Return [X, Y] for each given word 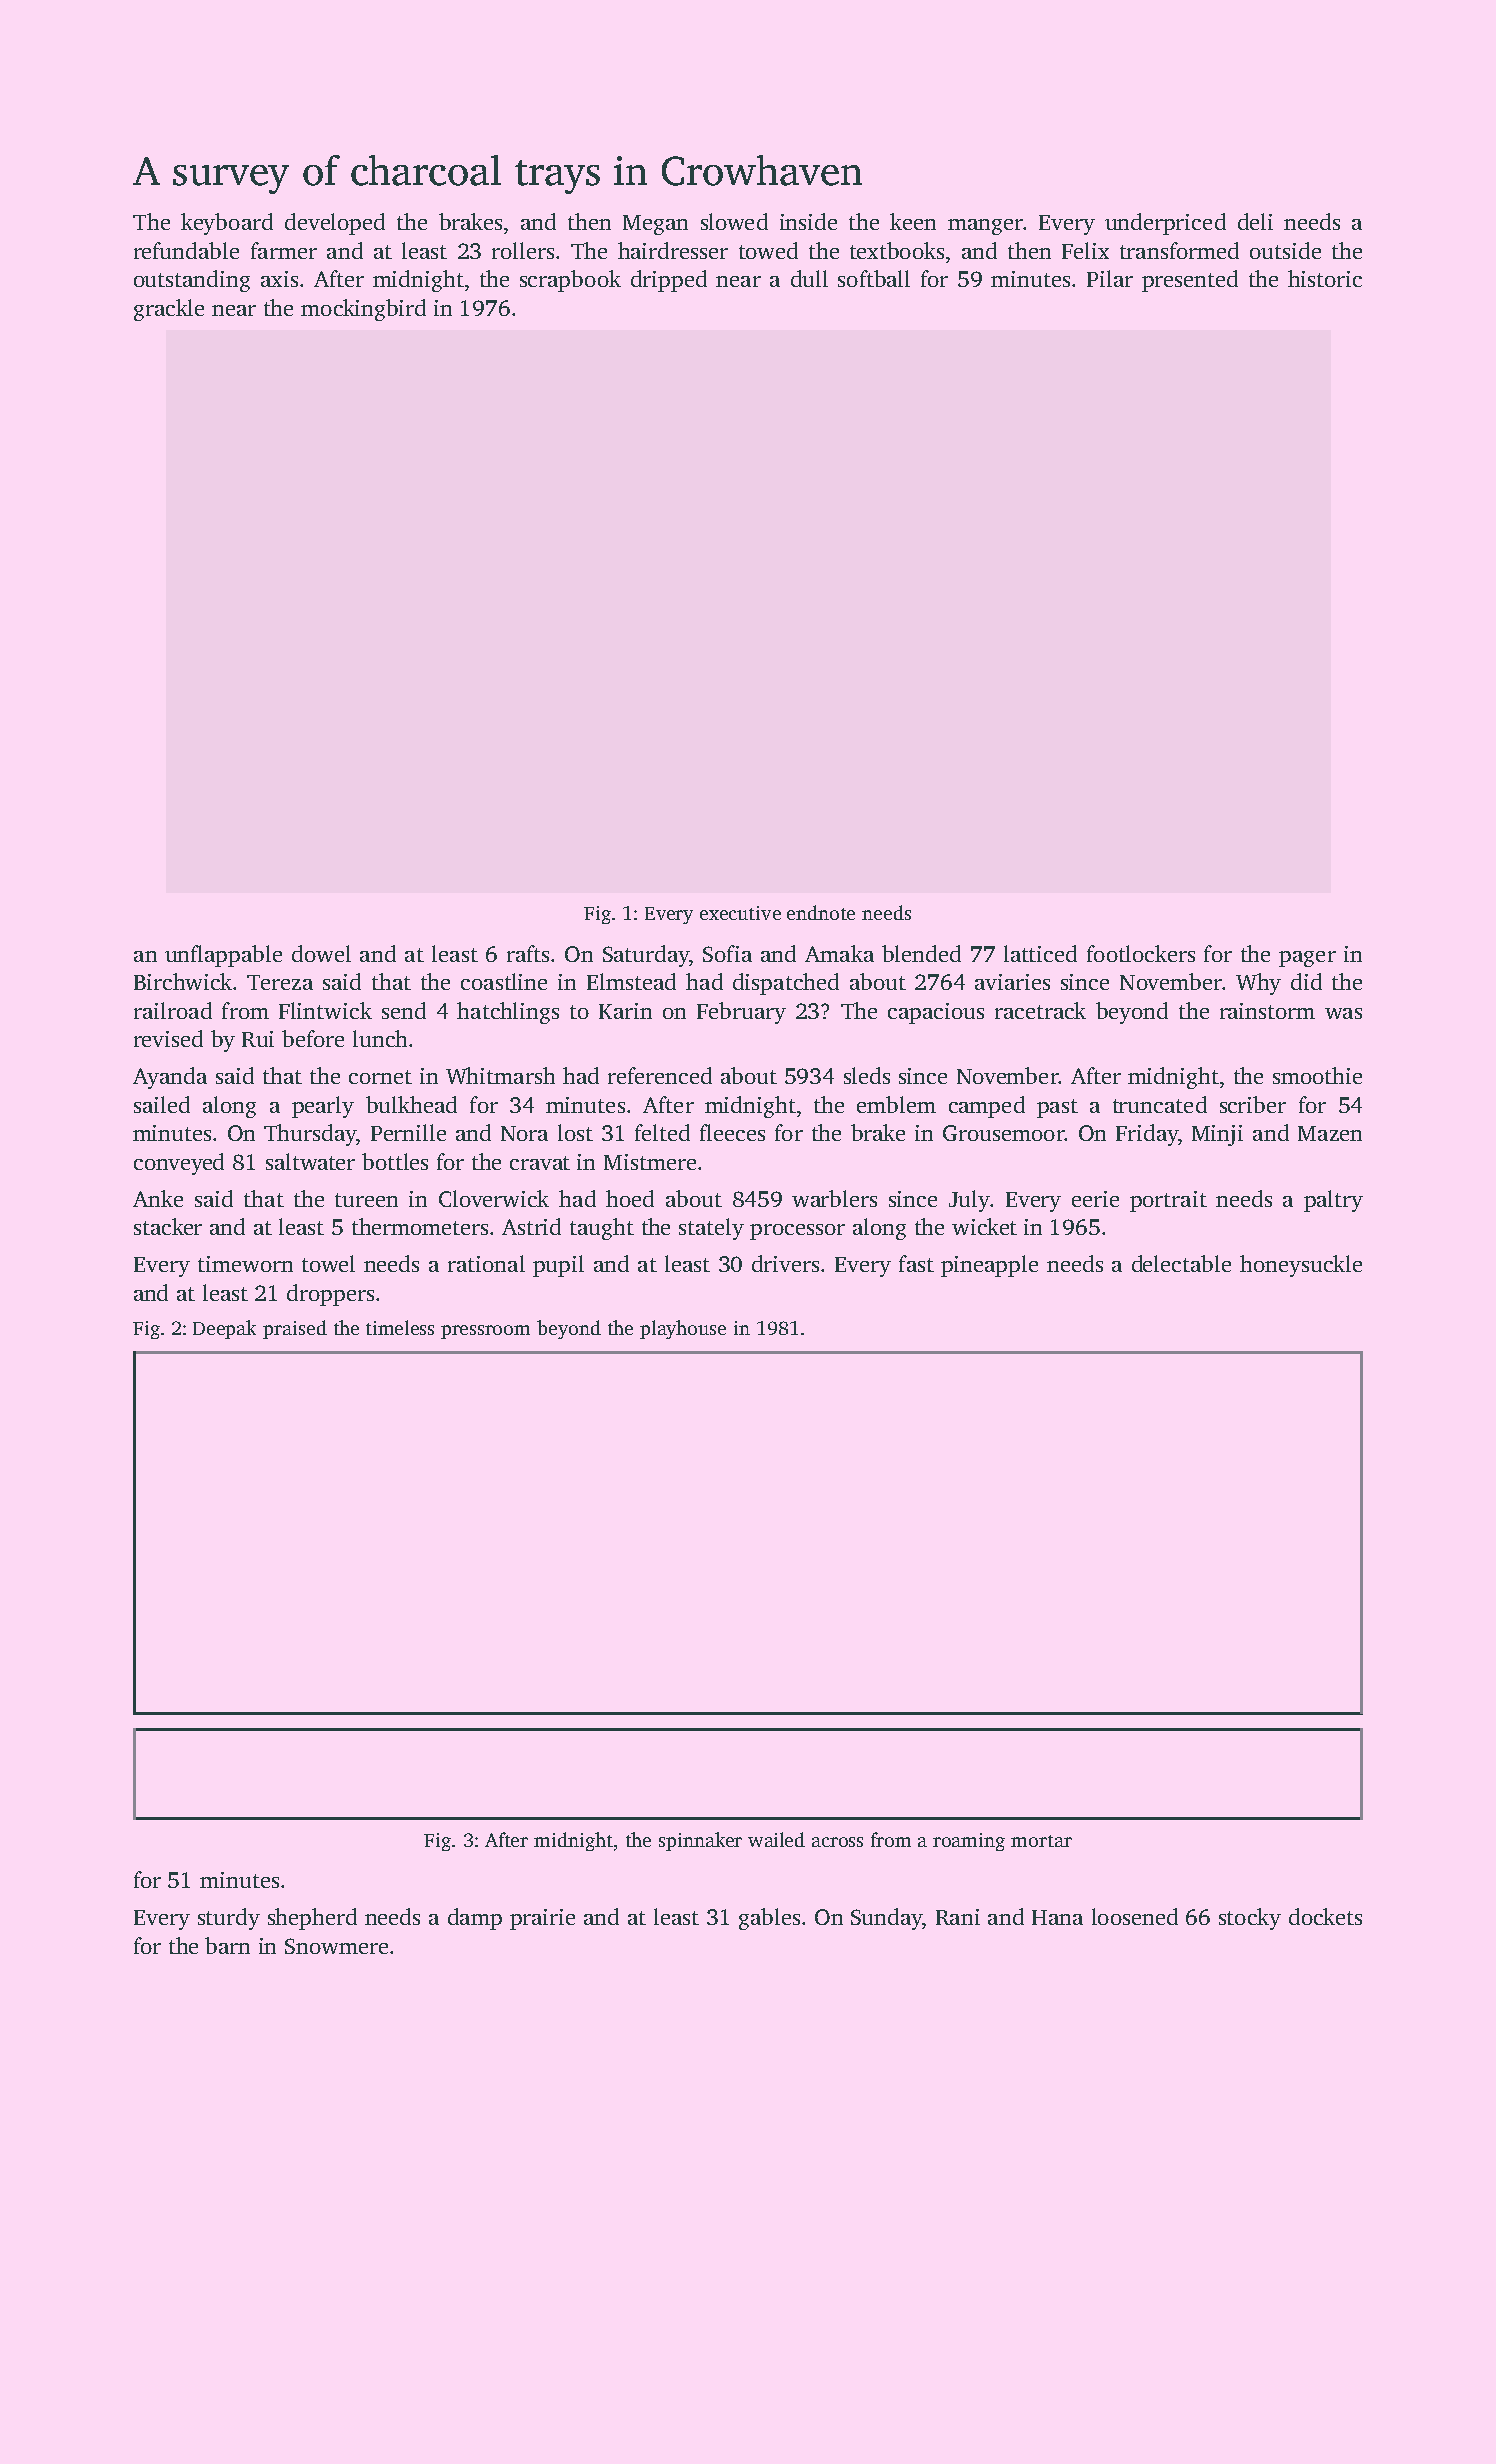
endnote [821, 912]
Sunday [887, 1919]
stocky [1250, 1919]
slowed [734, 221]
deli [1255, 221]
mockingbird [363, 310]
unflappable [223, 956]
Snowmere [336, 1946]
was [1343, 1013]
